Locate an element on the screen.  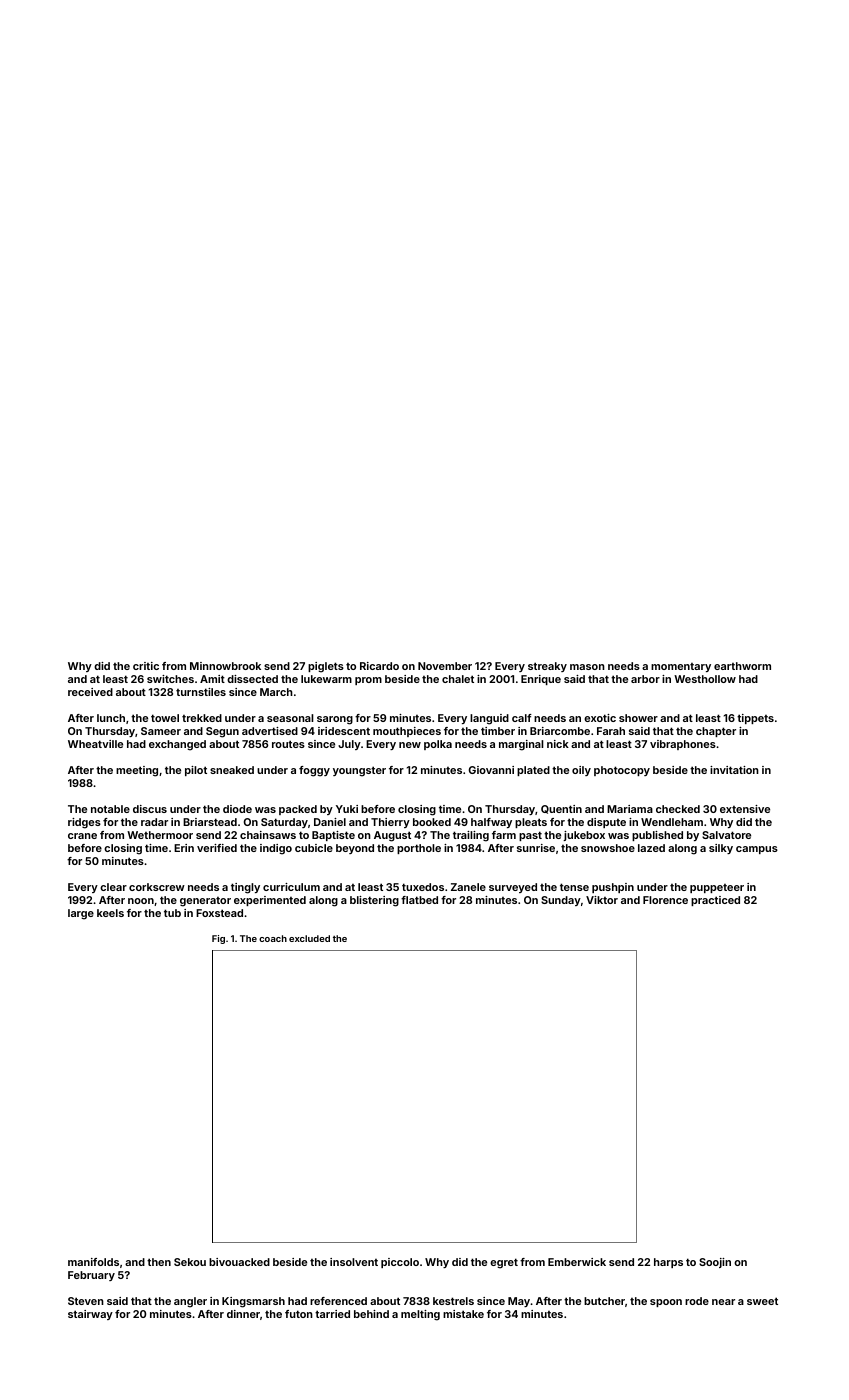
earthworm is located at coordinates (742, 666).
